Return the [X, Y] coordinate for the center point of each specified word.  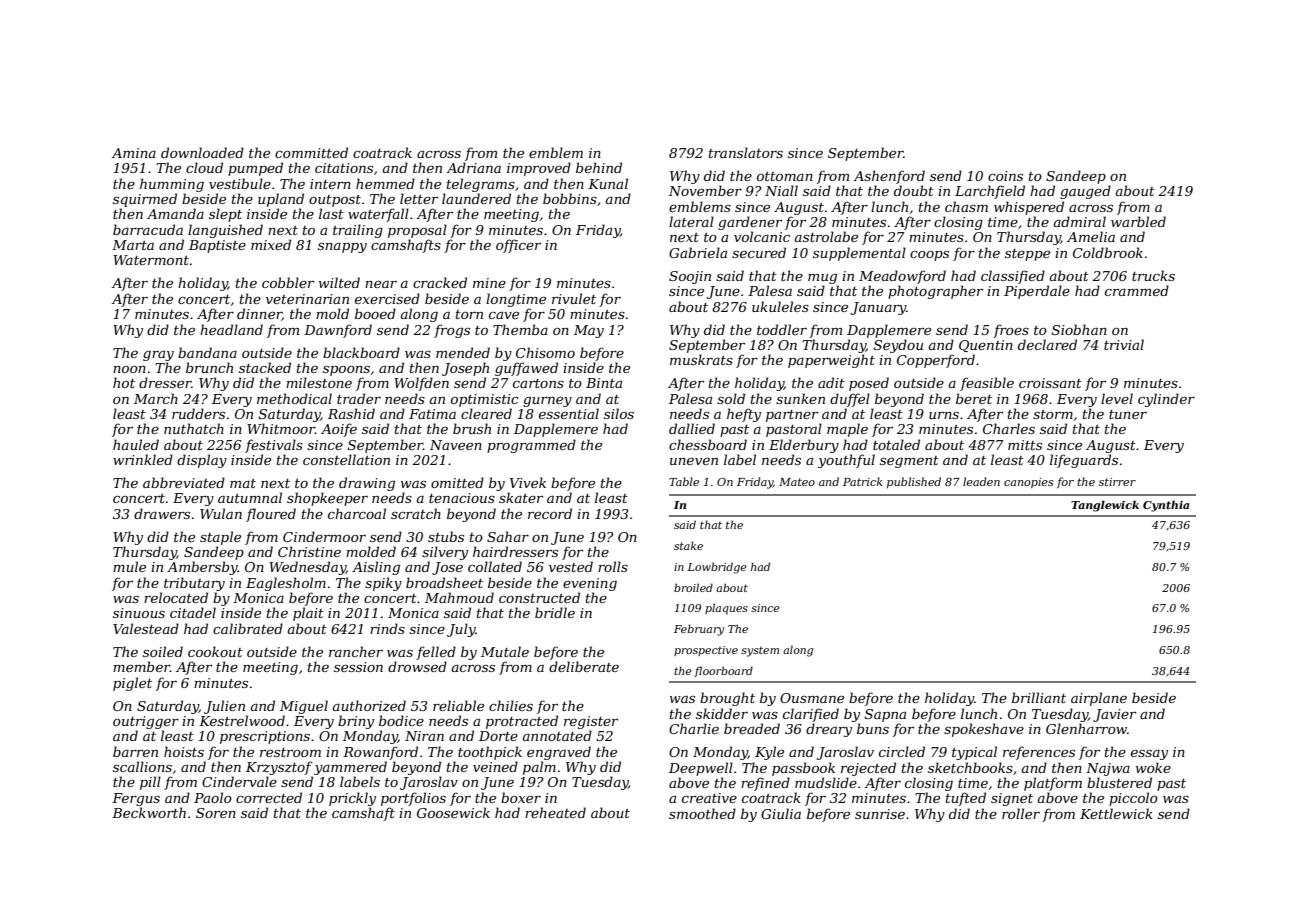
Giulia [781, 813]
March [156, 398]
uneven [694, 461]
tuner [1128, 414]
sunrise [880, 814]
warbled [1138, 221]
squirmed [145, 200]
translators [746, 152]
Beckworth [149, 812]
